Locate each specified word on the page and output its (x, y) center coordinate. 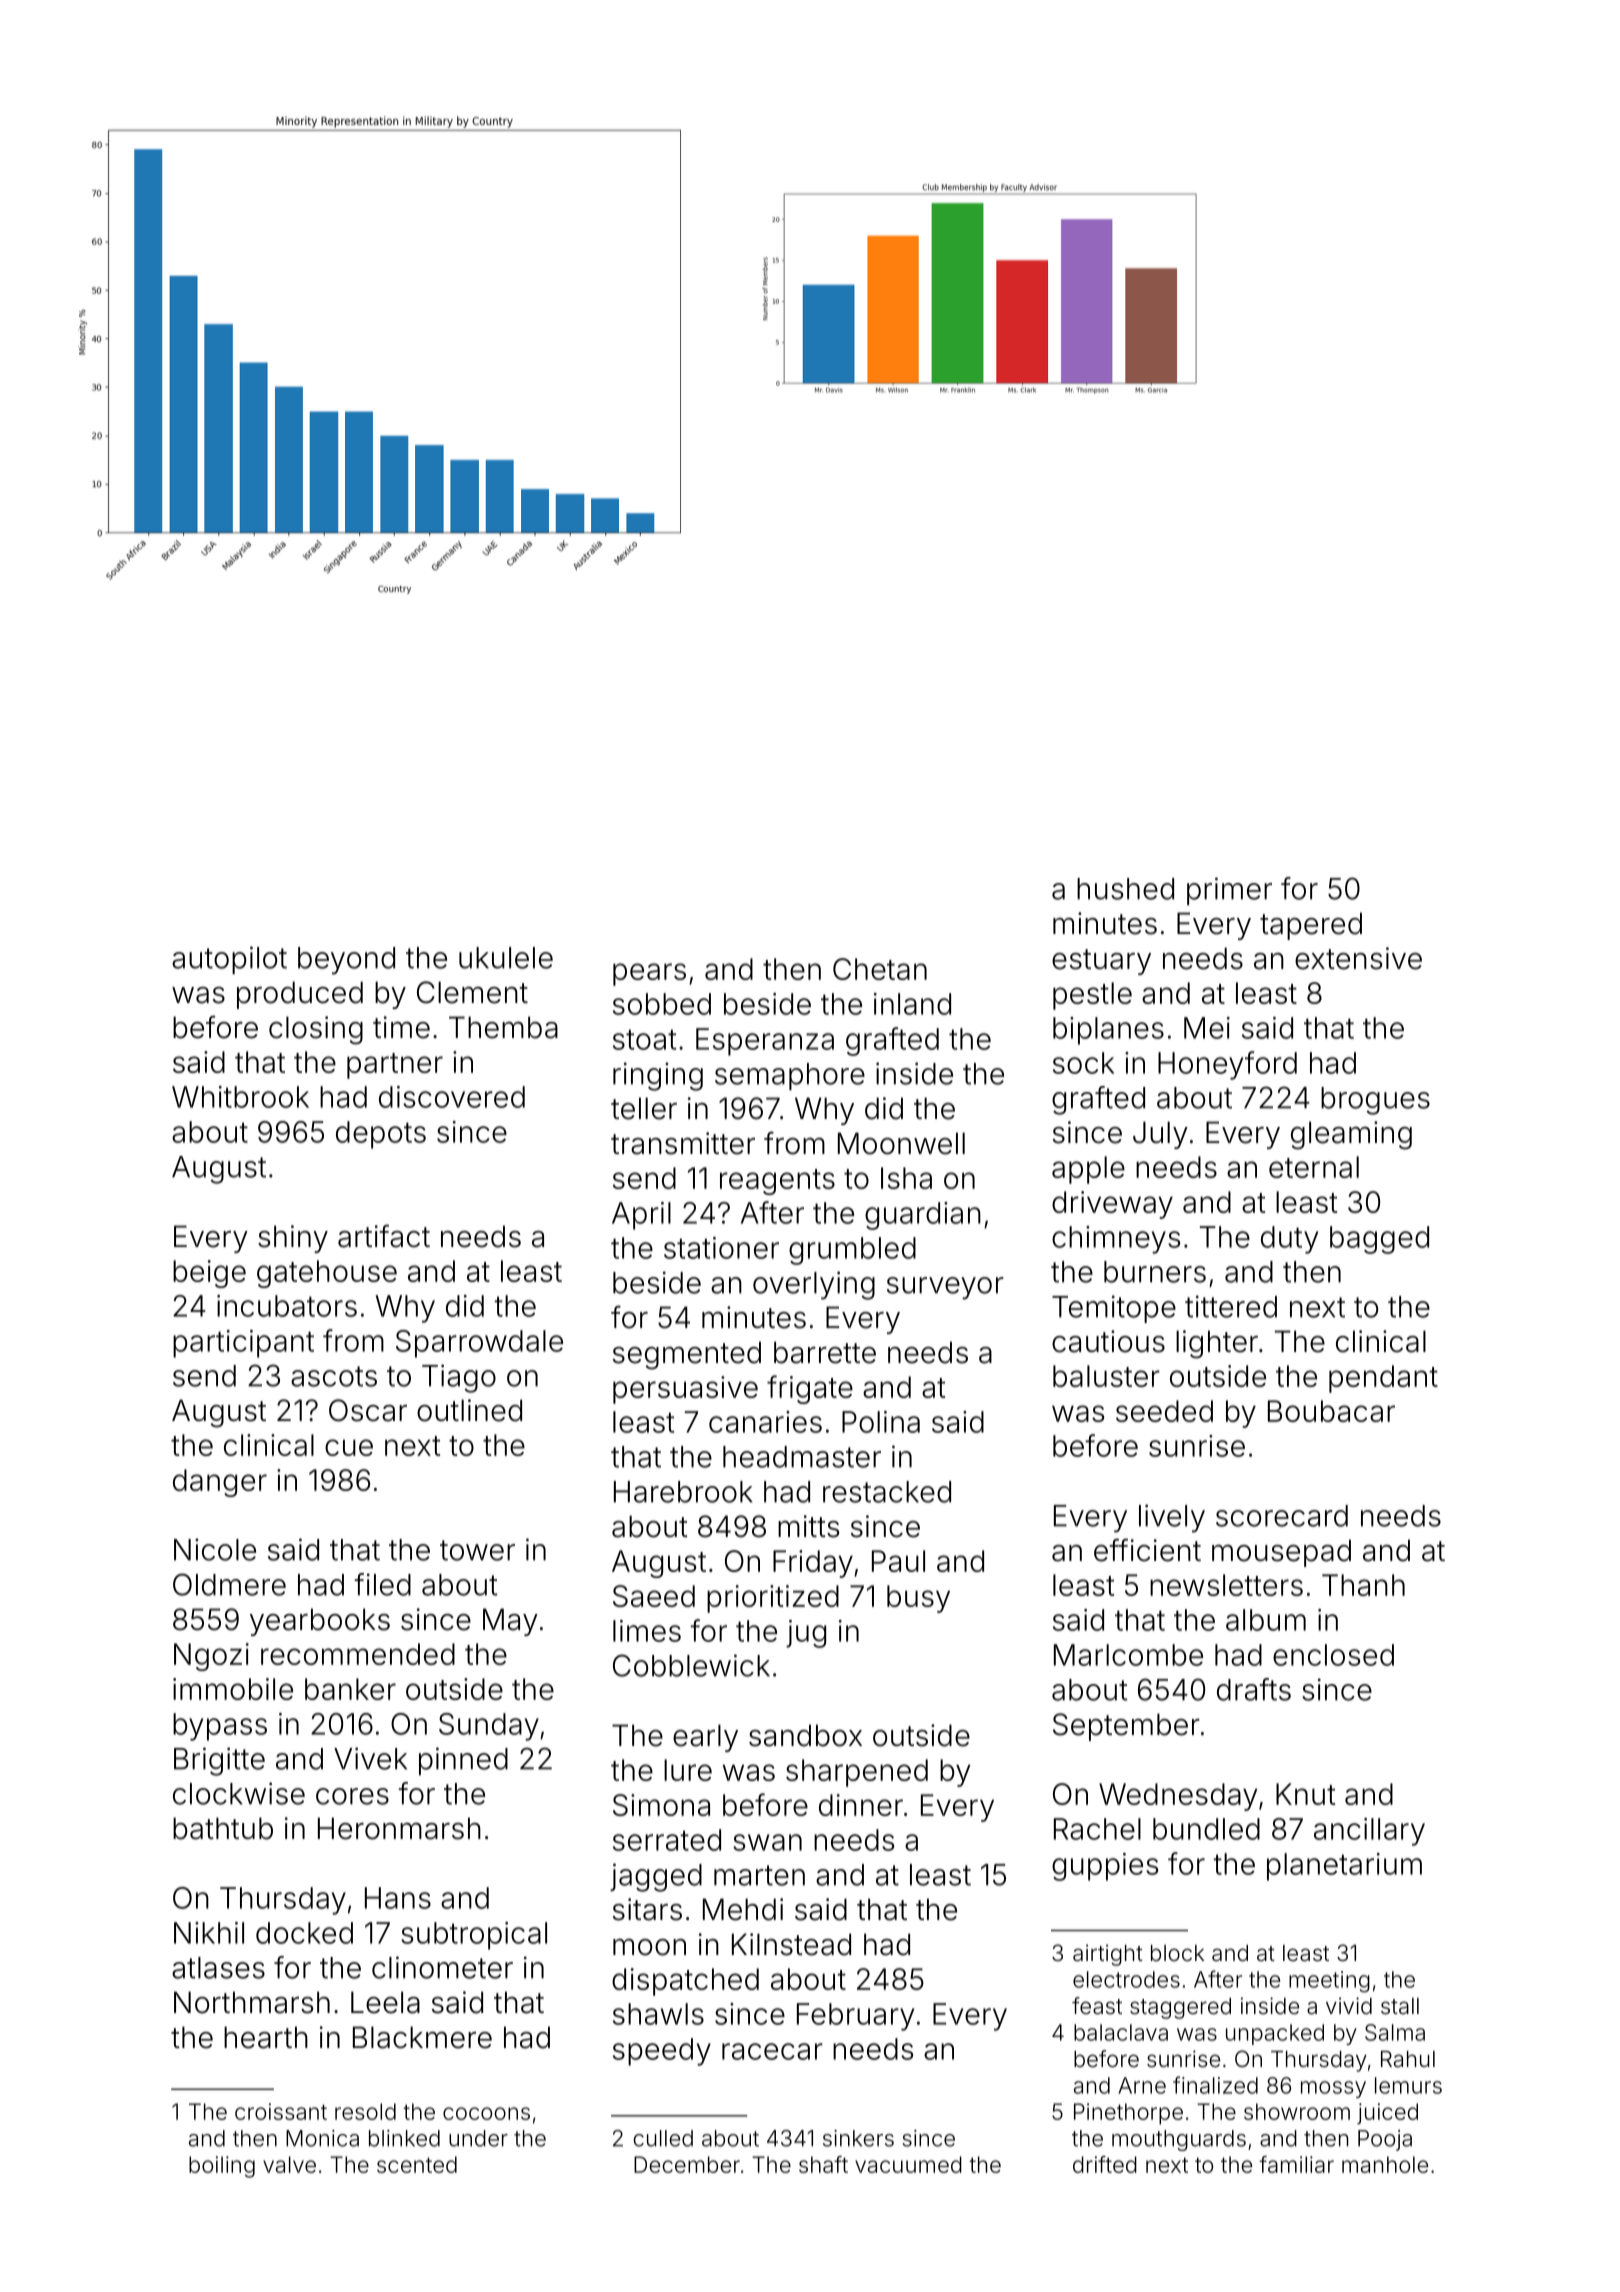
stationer (721, 1248)
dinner (861, 1805)
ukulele (506, 958)
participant (243, 1344)
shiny (293, 1239)
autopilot (229, 960)
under (478, 2138)
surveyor (945, 1288)
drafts (1254, 1689)
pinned (463, 1761)
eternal (1314, 1167)
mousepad (1281, 1553)
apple (1088, 1170)
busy (918, 1599)
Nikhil (209, 1933)
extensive (1358, 958)
